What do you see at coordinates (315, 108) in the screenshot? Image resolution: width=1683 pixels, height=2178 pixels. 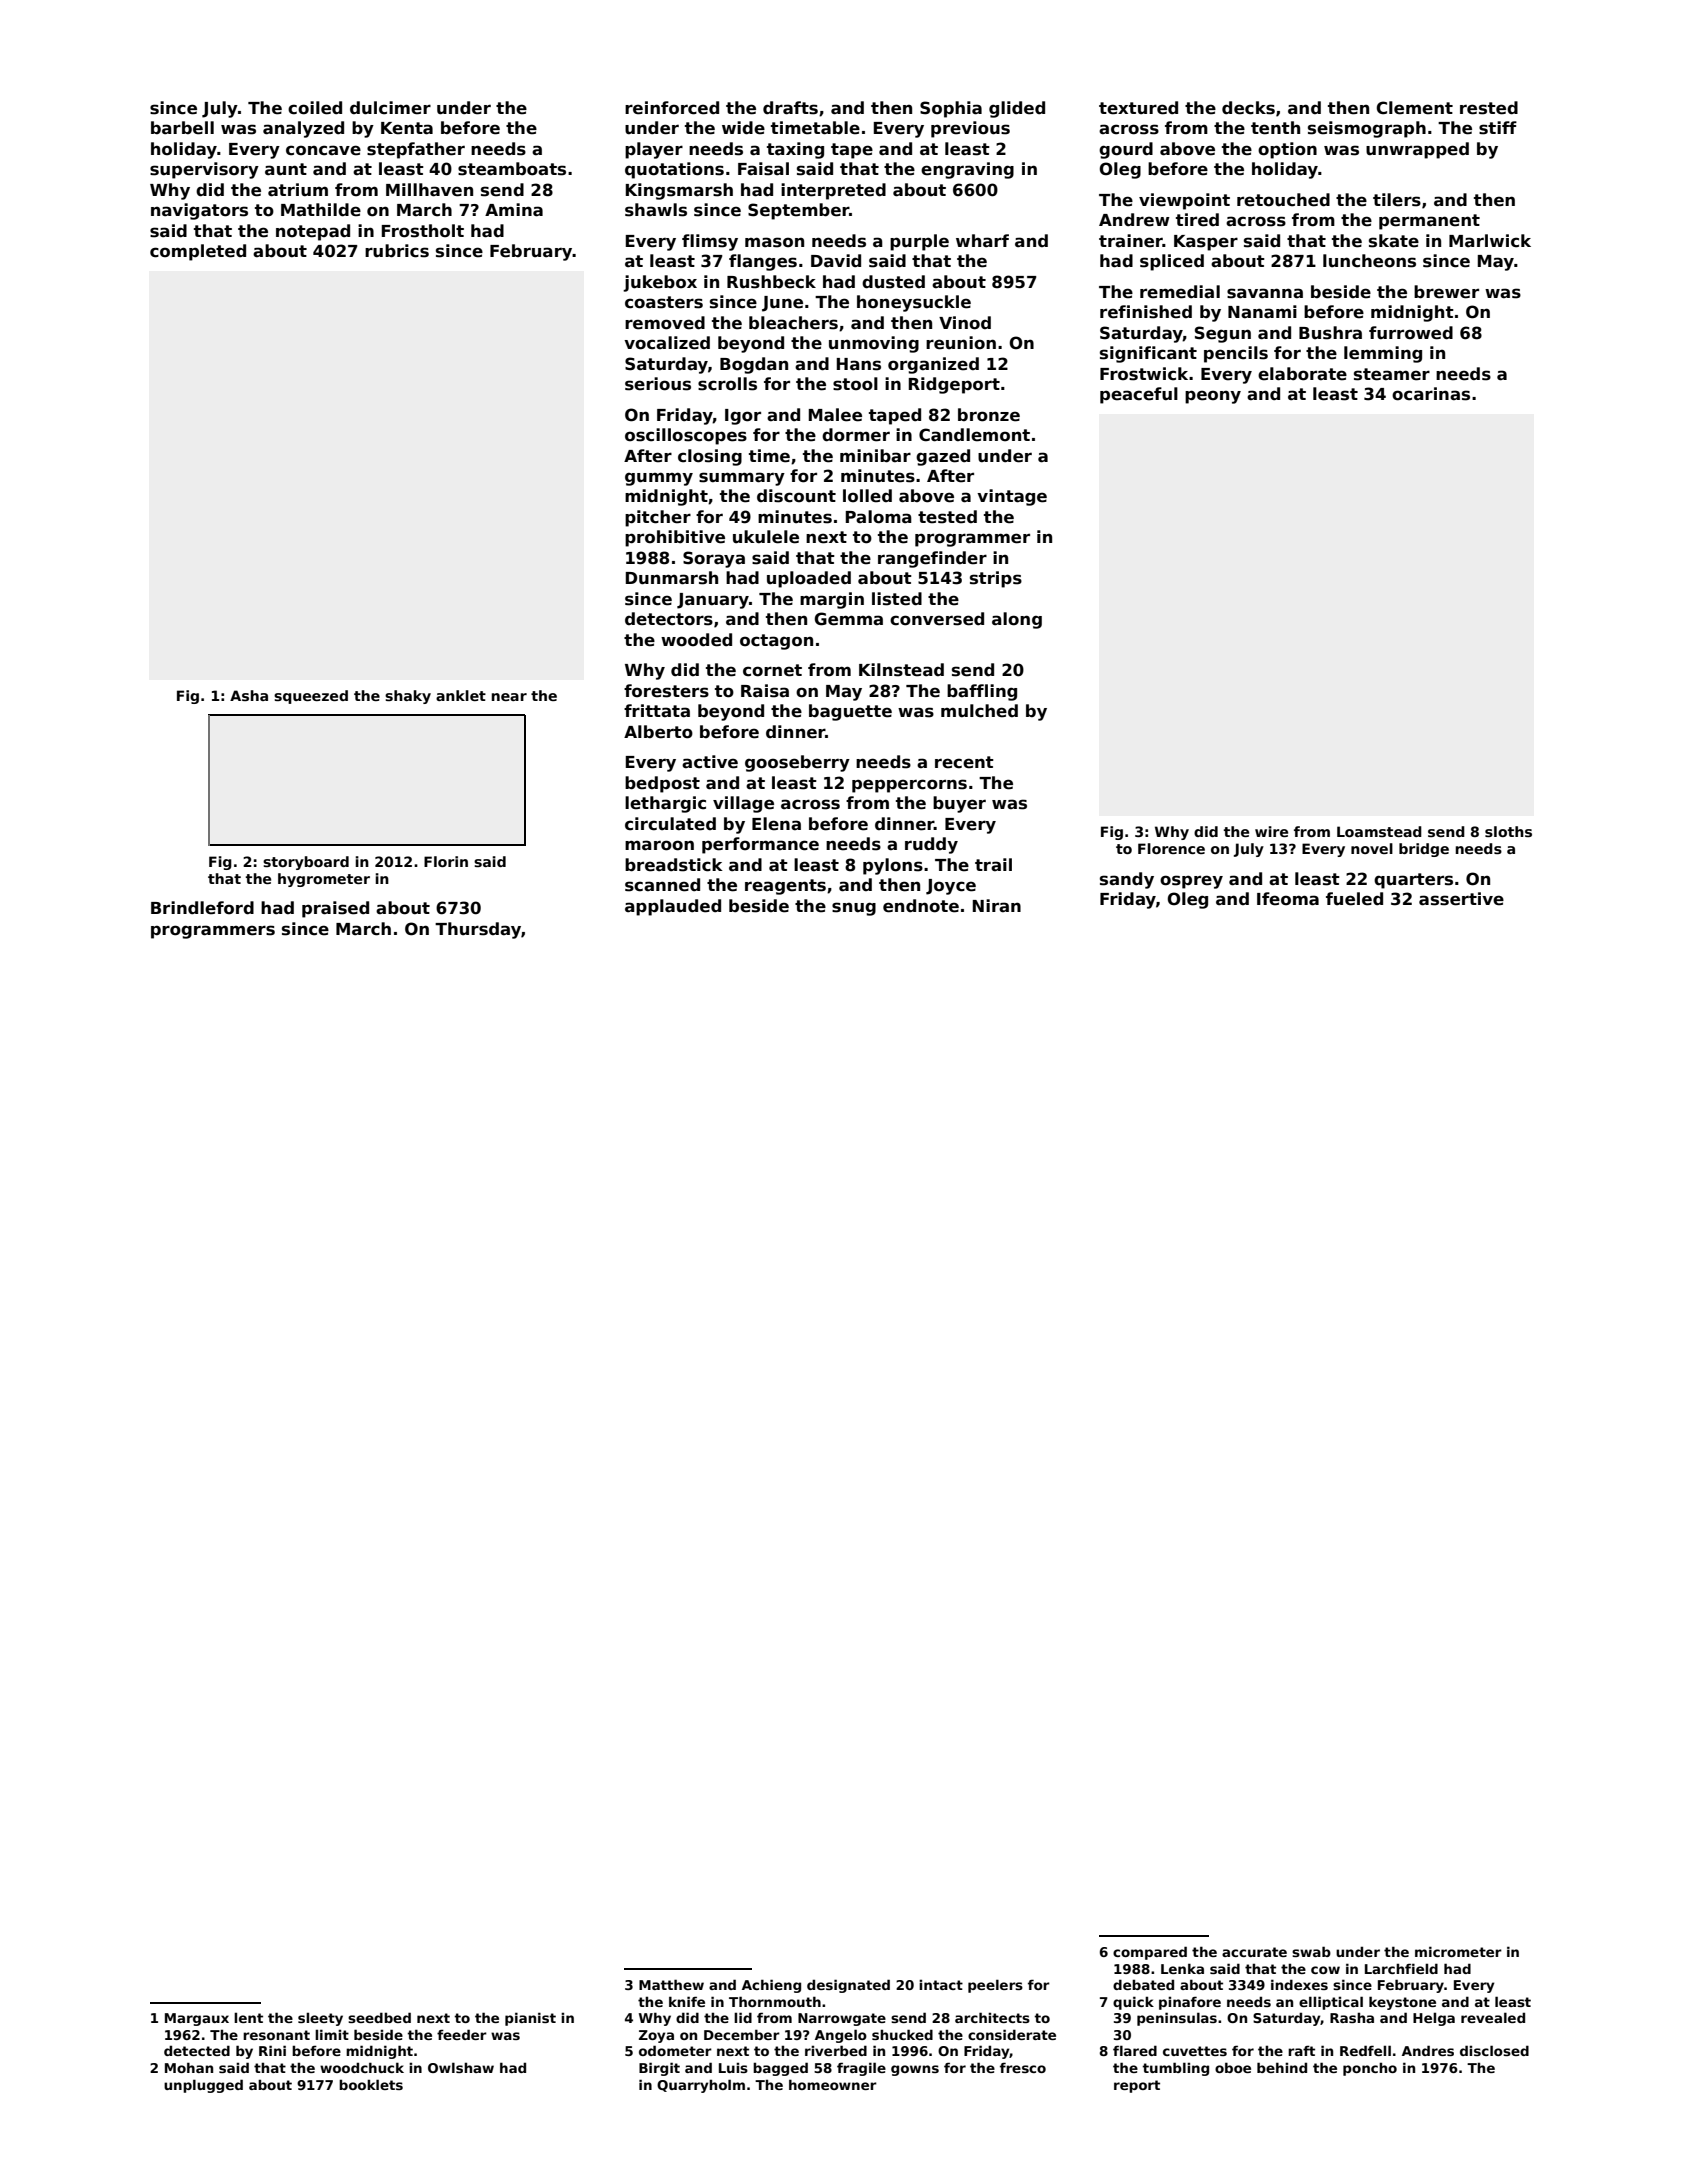 I see `coiled` at bounding box center [315, 108].
